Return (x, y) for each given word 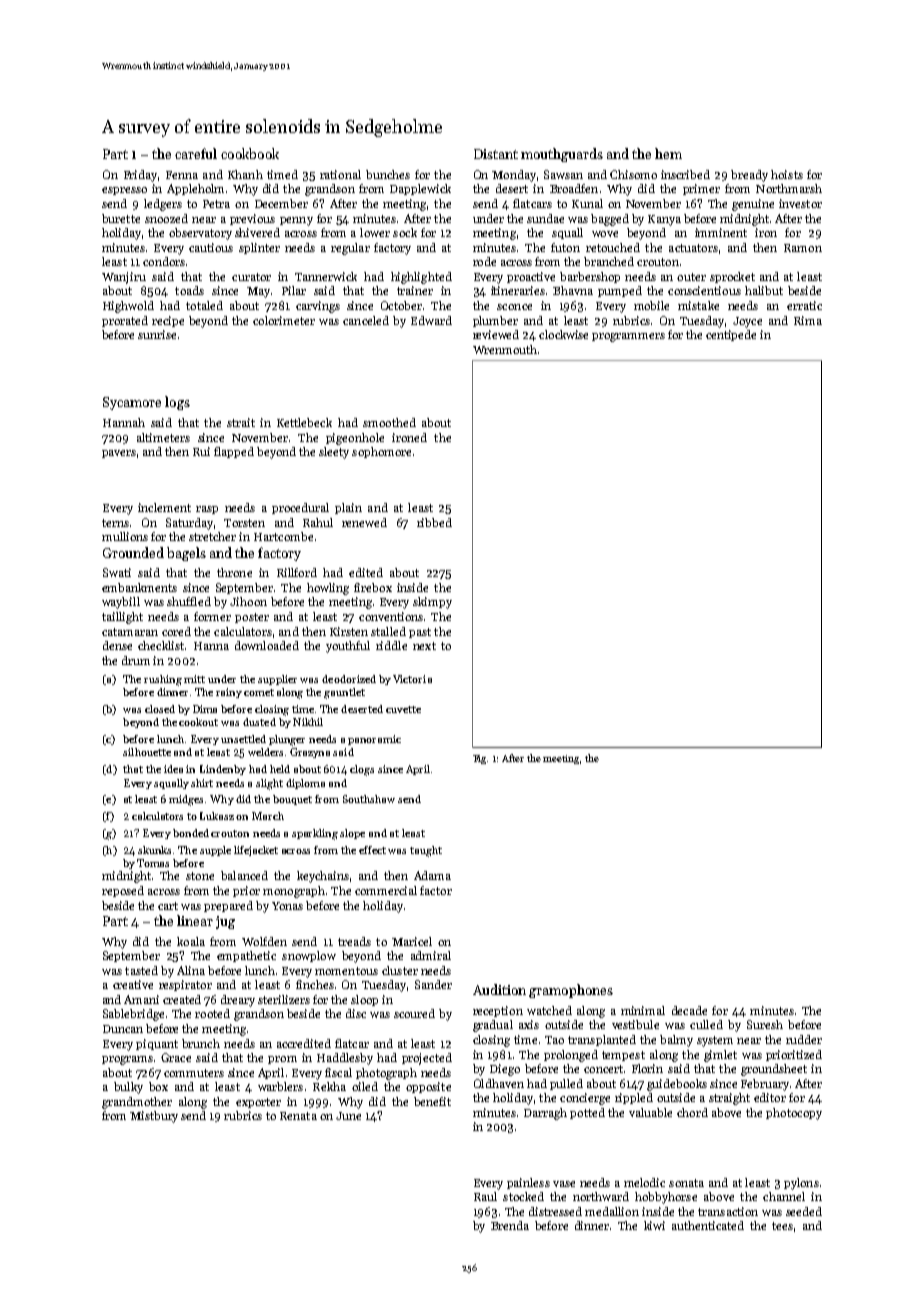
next (424, 646)
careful (196, 153)
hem (668, 153)
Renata (298, 1116)
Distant (496, 154)
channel (784, 1196)
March (268, 816)
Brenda (510, 1225)
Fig (479, 759)
